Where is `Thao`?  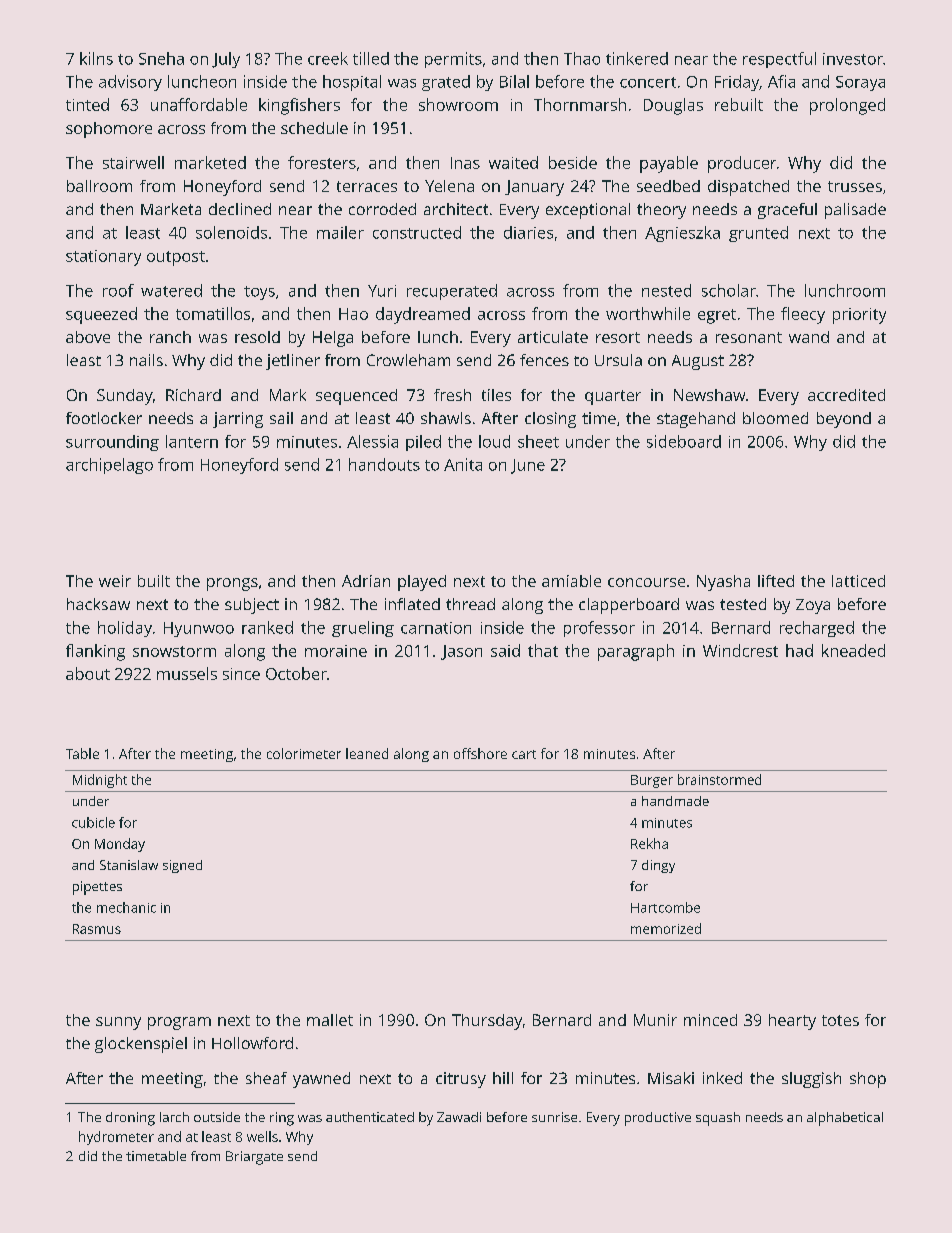 Thao is located at coordinates (582, 58).
